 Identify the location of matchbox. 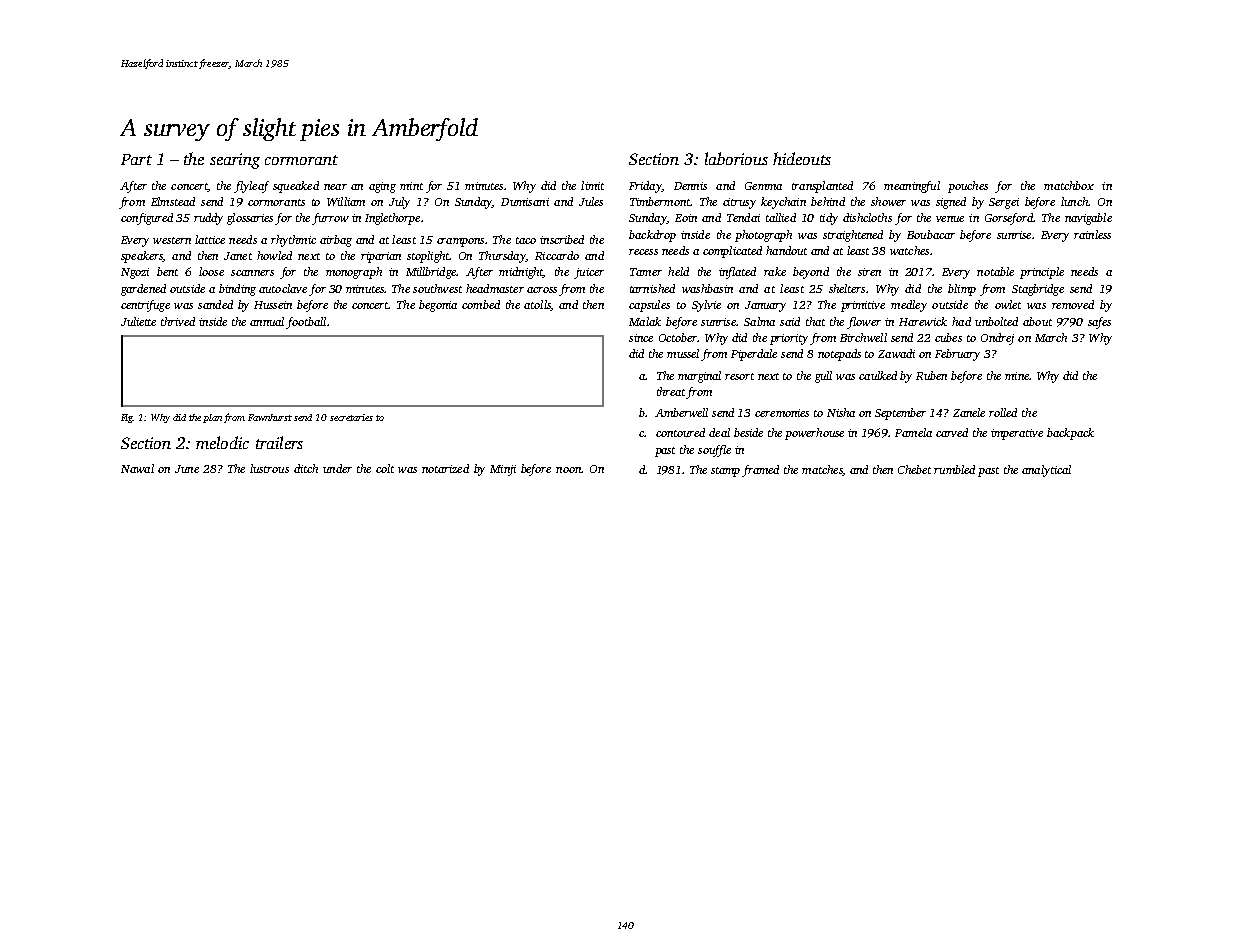
(1069, 185).
